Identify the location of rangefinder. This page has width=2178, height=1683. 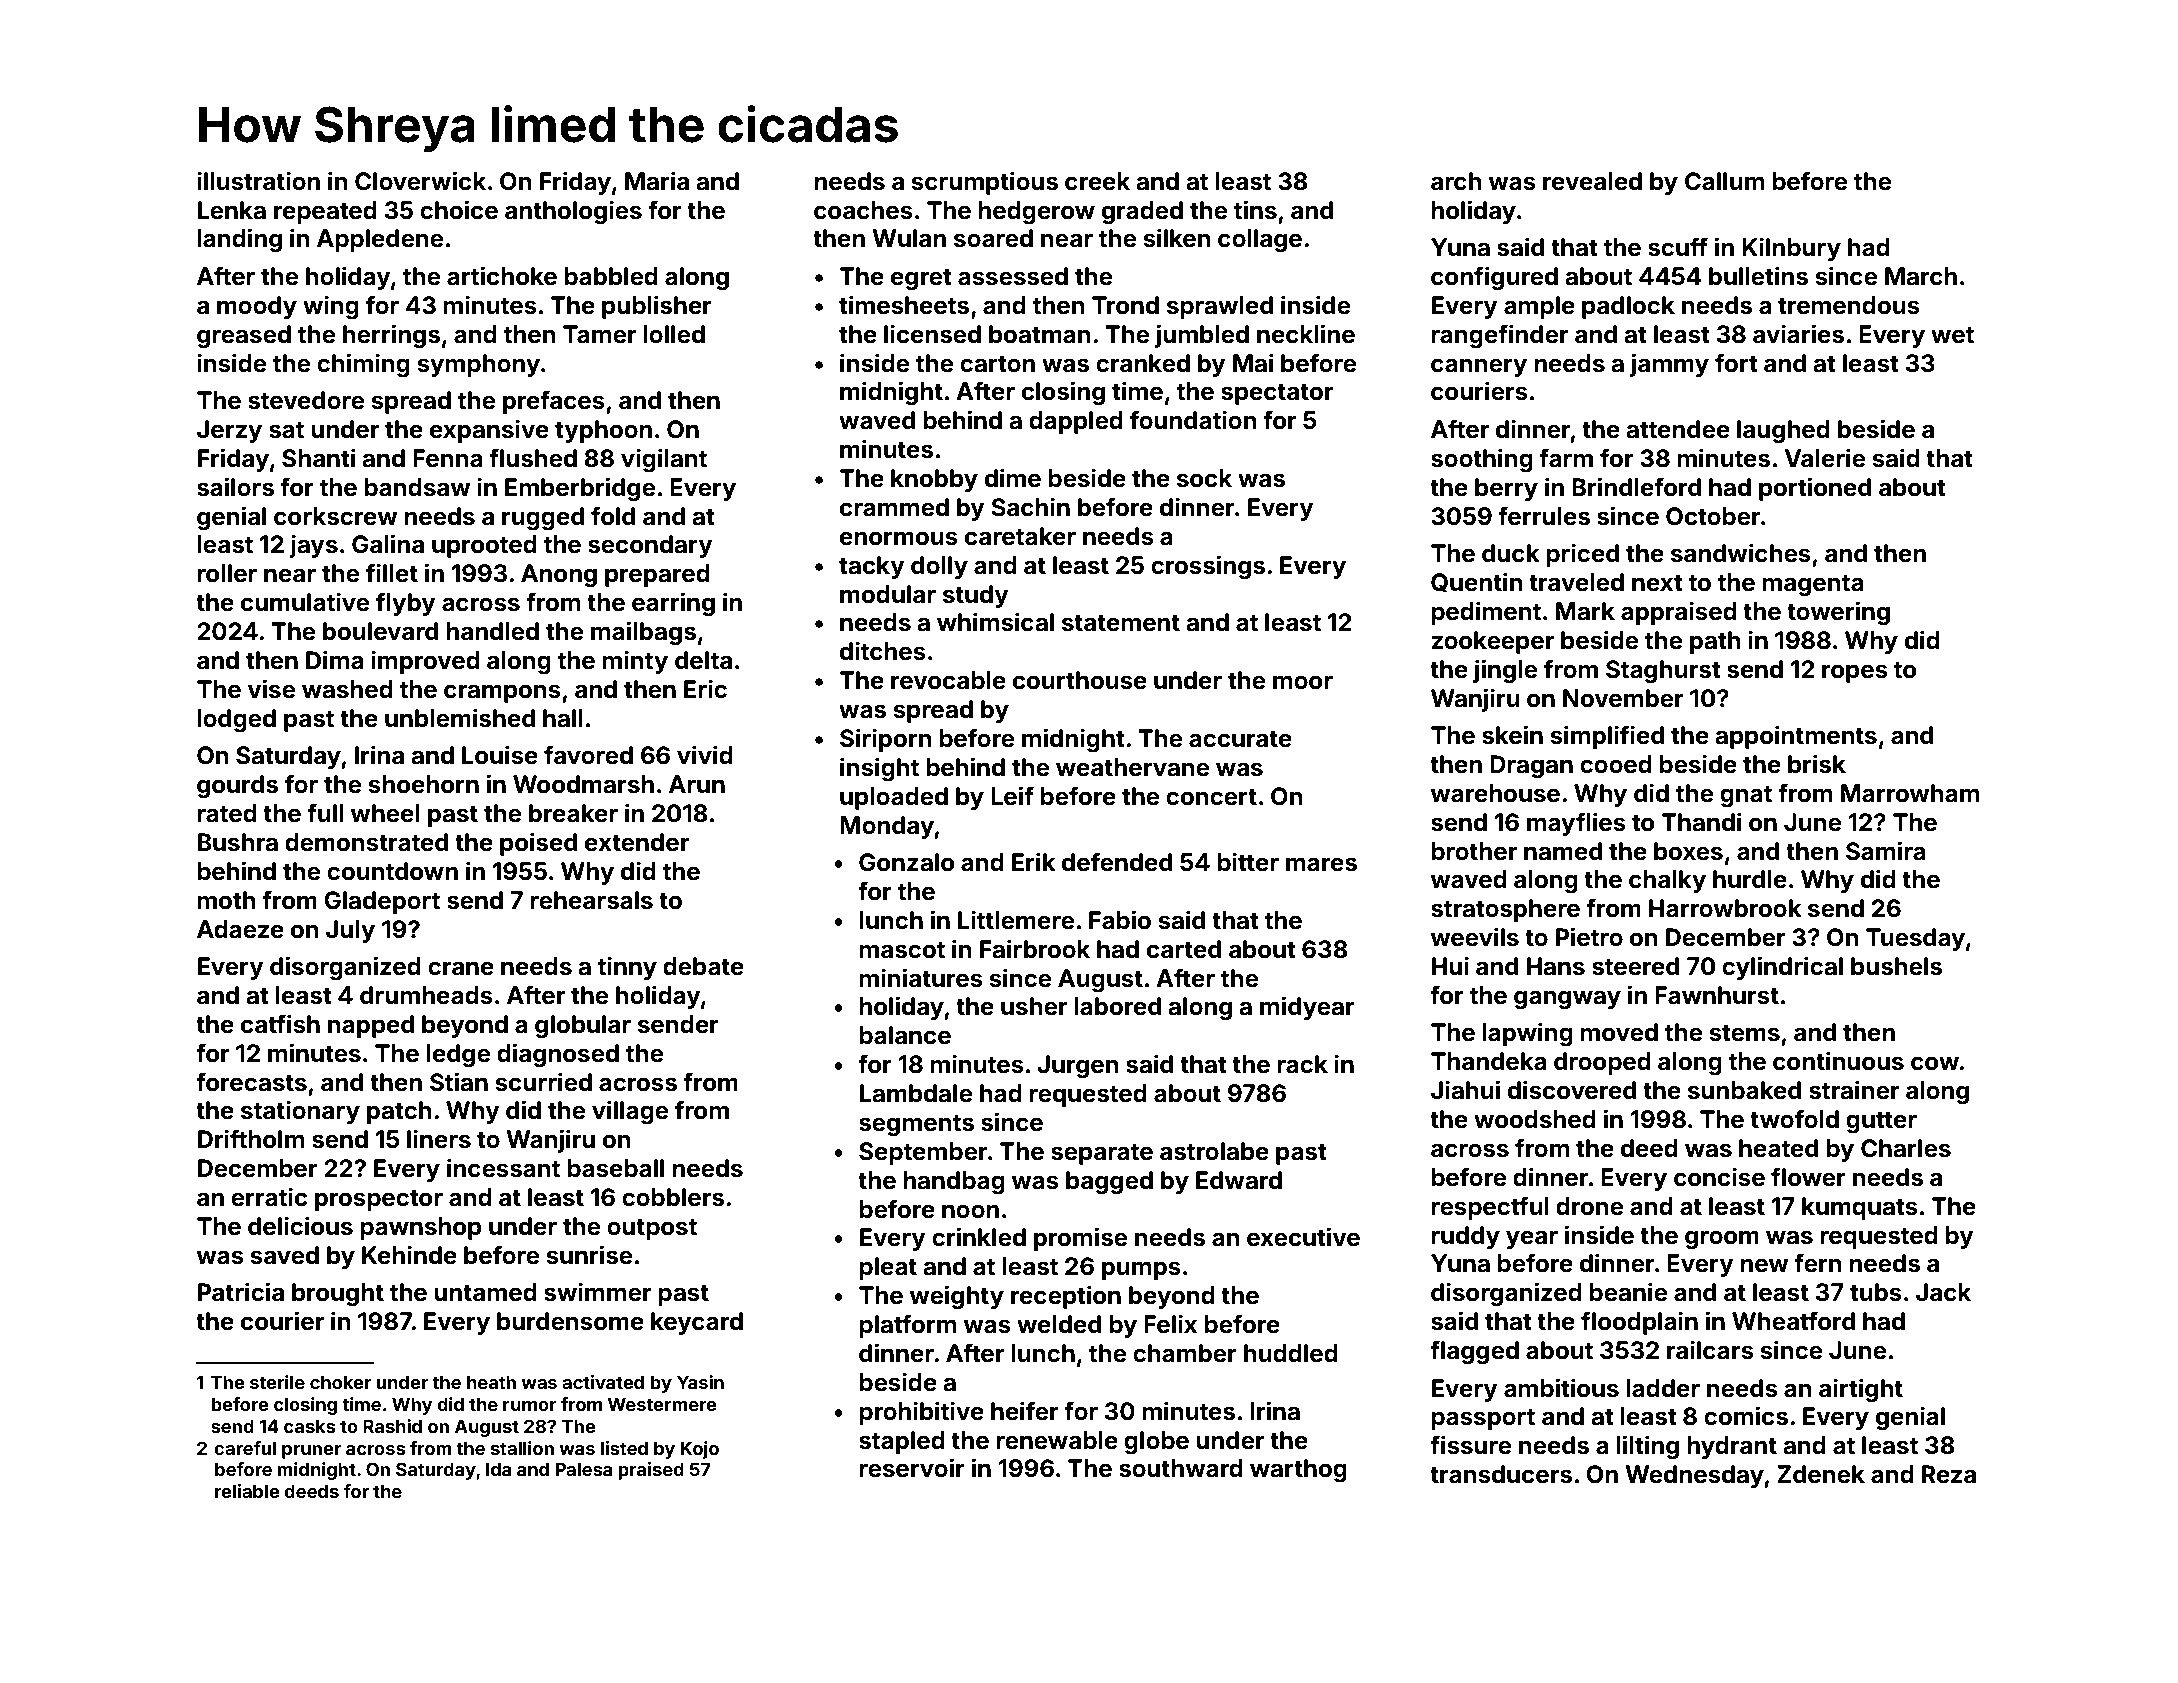
(1500, 336).
